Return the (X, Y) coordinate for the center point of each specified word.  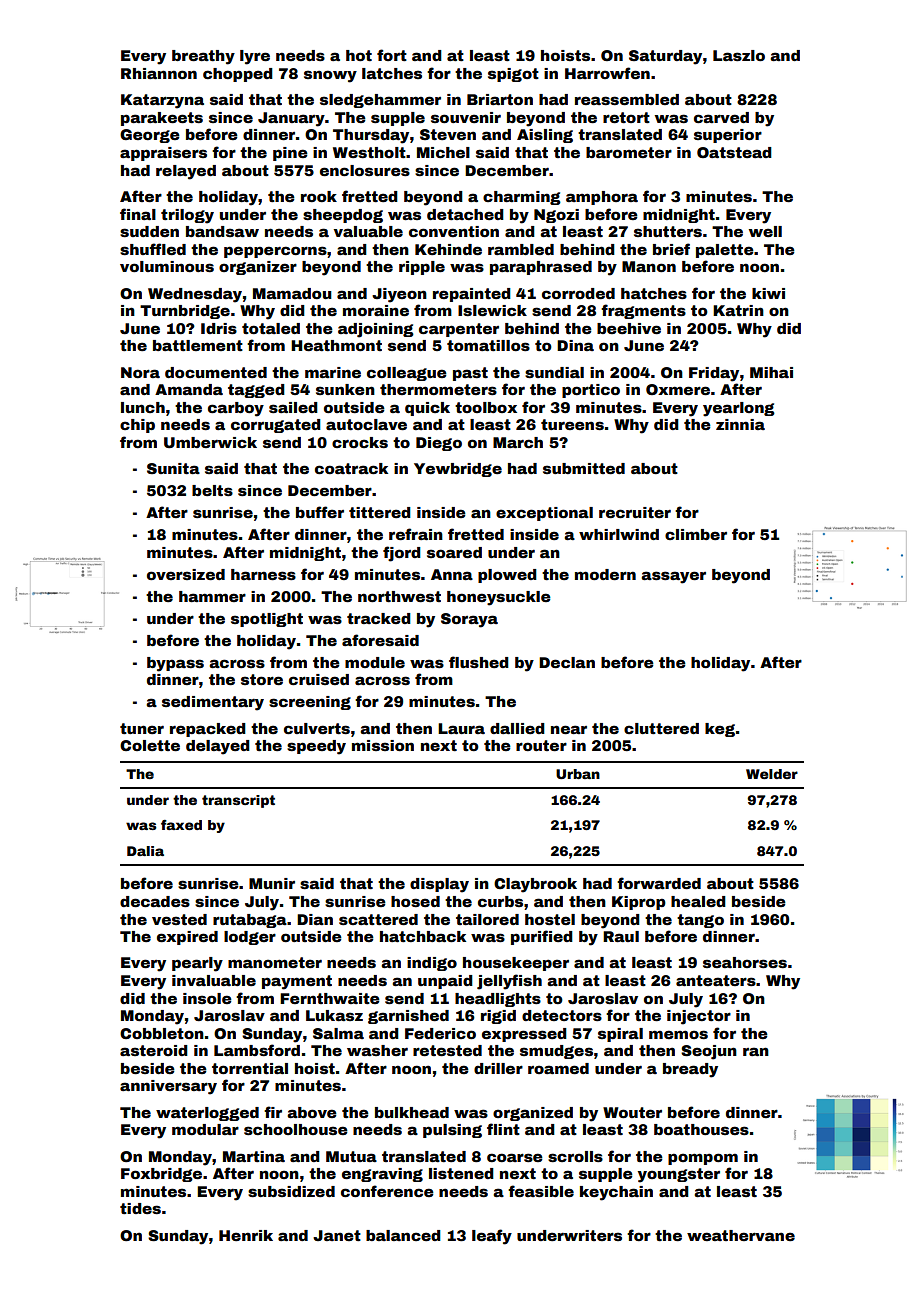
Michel (443, 152)
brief (671, 249)
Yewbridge (458, 470)
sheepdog (343, 216)
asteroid (154, 1050)
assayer (673, 577)
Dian (315, 919)
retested (447, 1050)
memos (678, 1034)
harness (263, 574)
